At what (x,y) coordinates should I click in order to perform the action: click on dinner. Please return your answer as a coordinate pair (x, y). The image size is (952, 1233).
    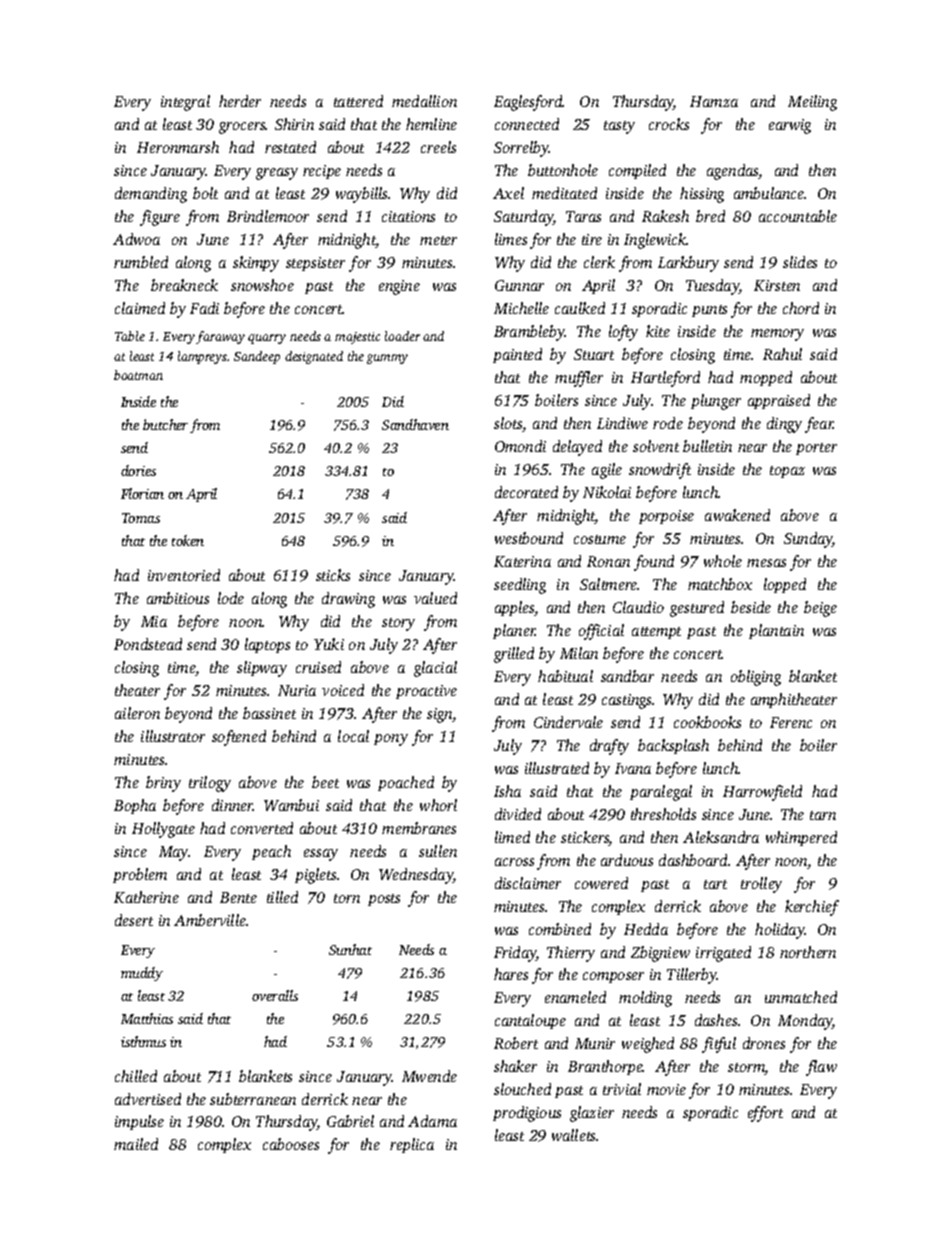
    Looking at the image, I should click on (233, 805).
